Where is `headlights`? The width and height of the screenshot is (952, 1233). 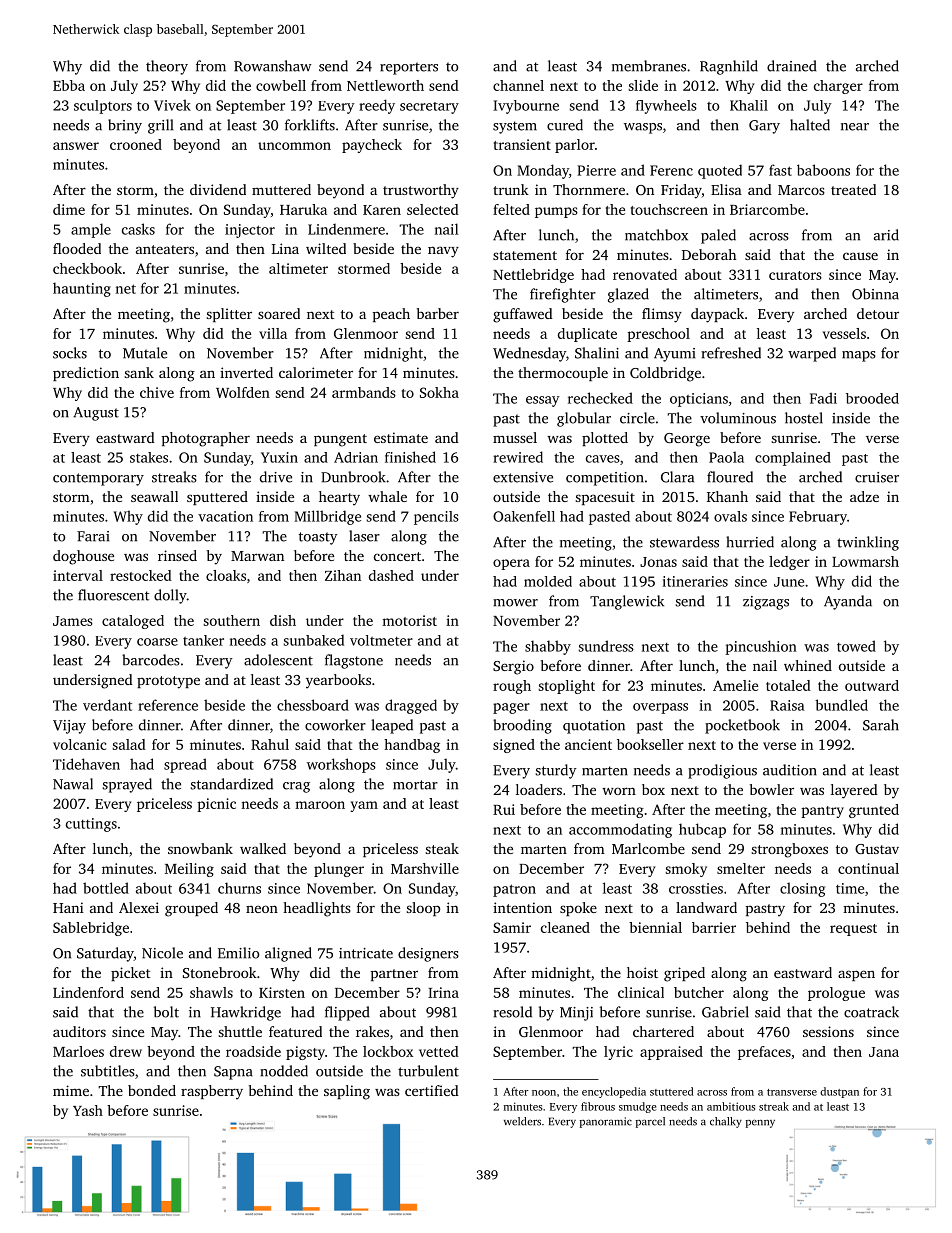 headlights is located at coordinates (317, 909).
